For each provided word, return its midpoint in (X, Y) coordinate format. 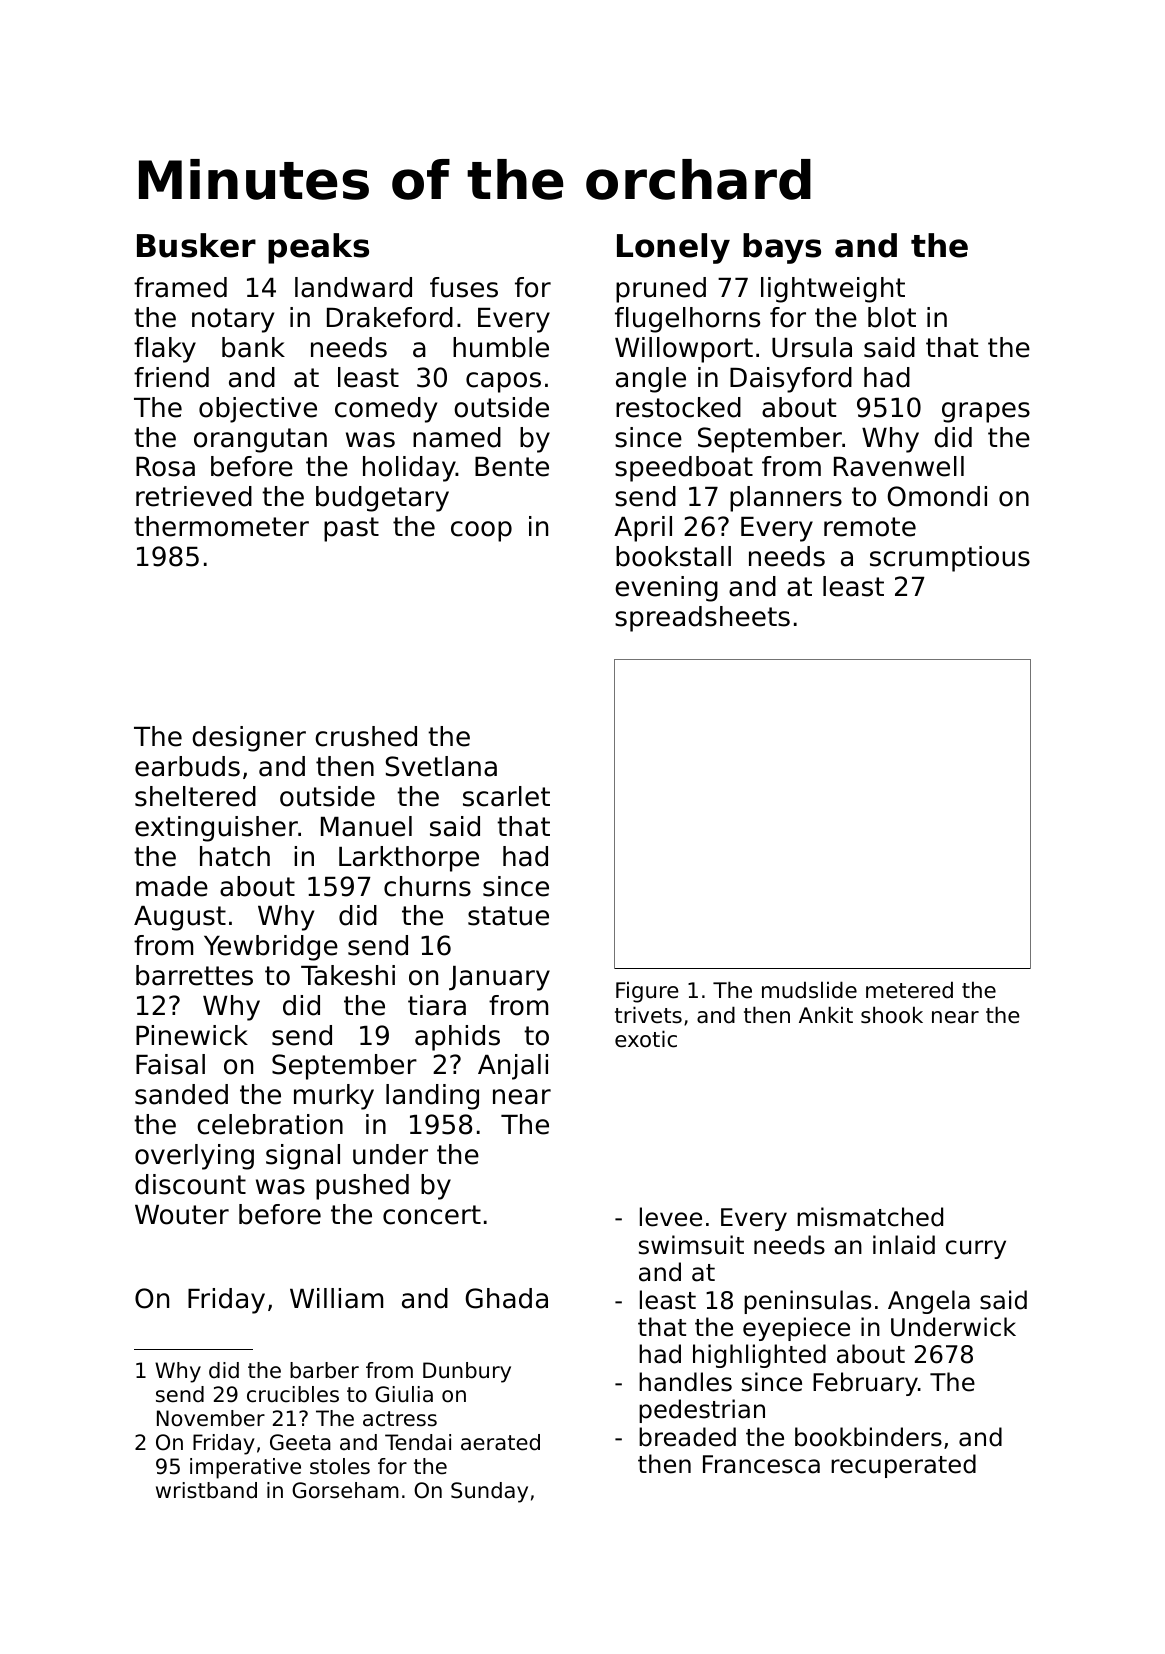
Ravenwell (899, 466)
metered (909, 990)
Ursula (812, 347)
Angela (929, 1302)
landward (353, 287)
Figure (647, 992)
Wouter (182, 1215)
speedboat (684, 469)
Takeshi (348, 975)
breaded (687, 1437)
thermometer (221, 526)
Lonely (673, 248)
